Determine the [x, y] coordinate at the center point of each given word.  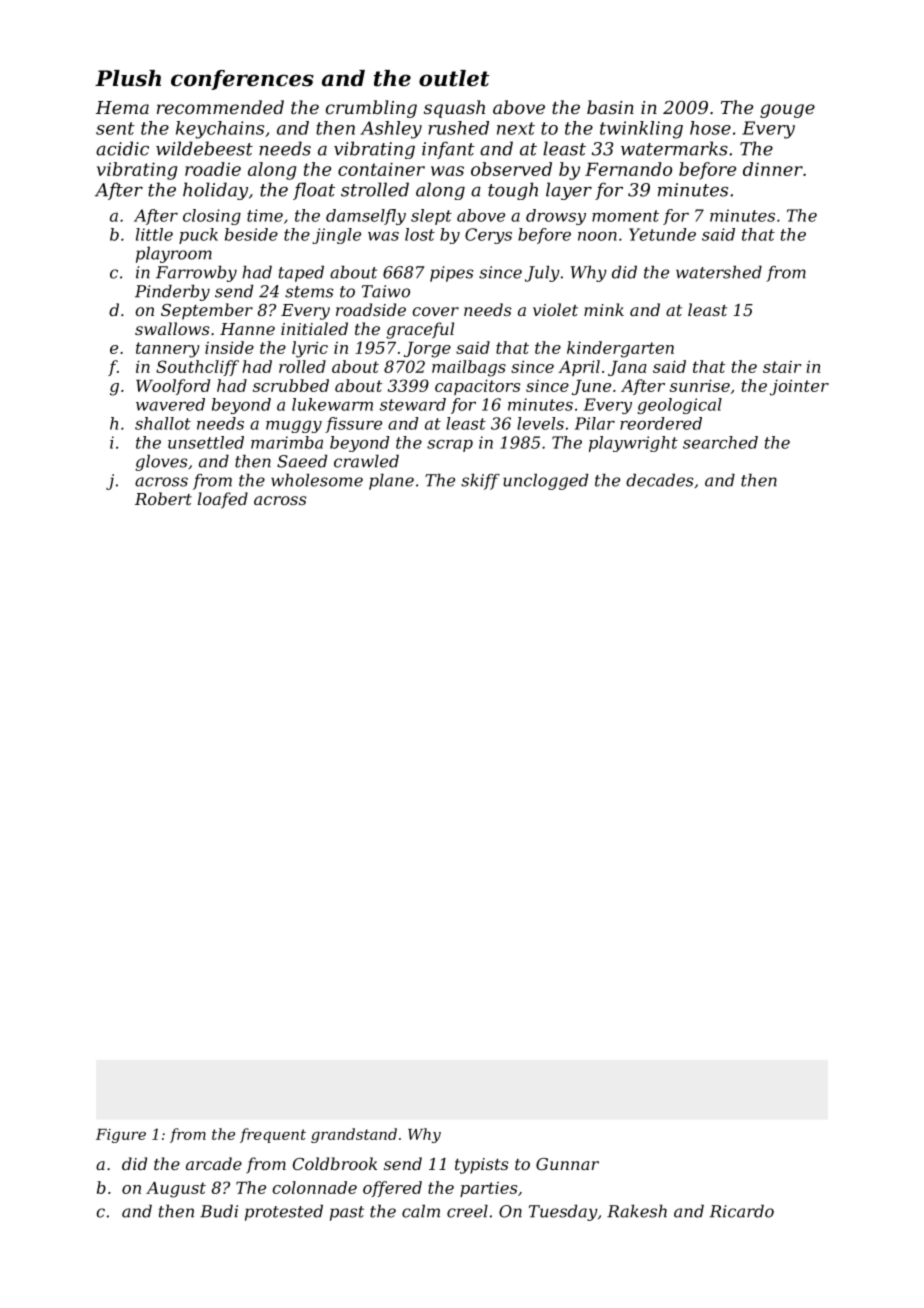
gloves [161, 463]
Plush [128, 78]
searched [720, 442]
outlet [454, 78]
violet [555, 309]
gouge [787, 111]
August [176, 1190]
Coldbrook [335, 1163]
